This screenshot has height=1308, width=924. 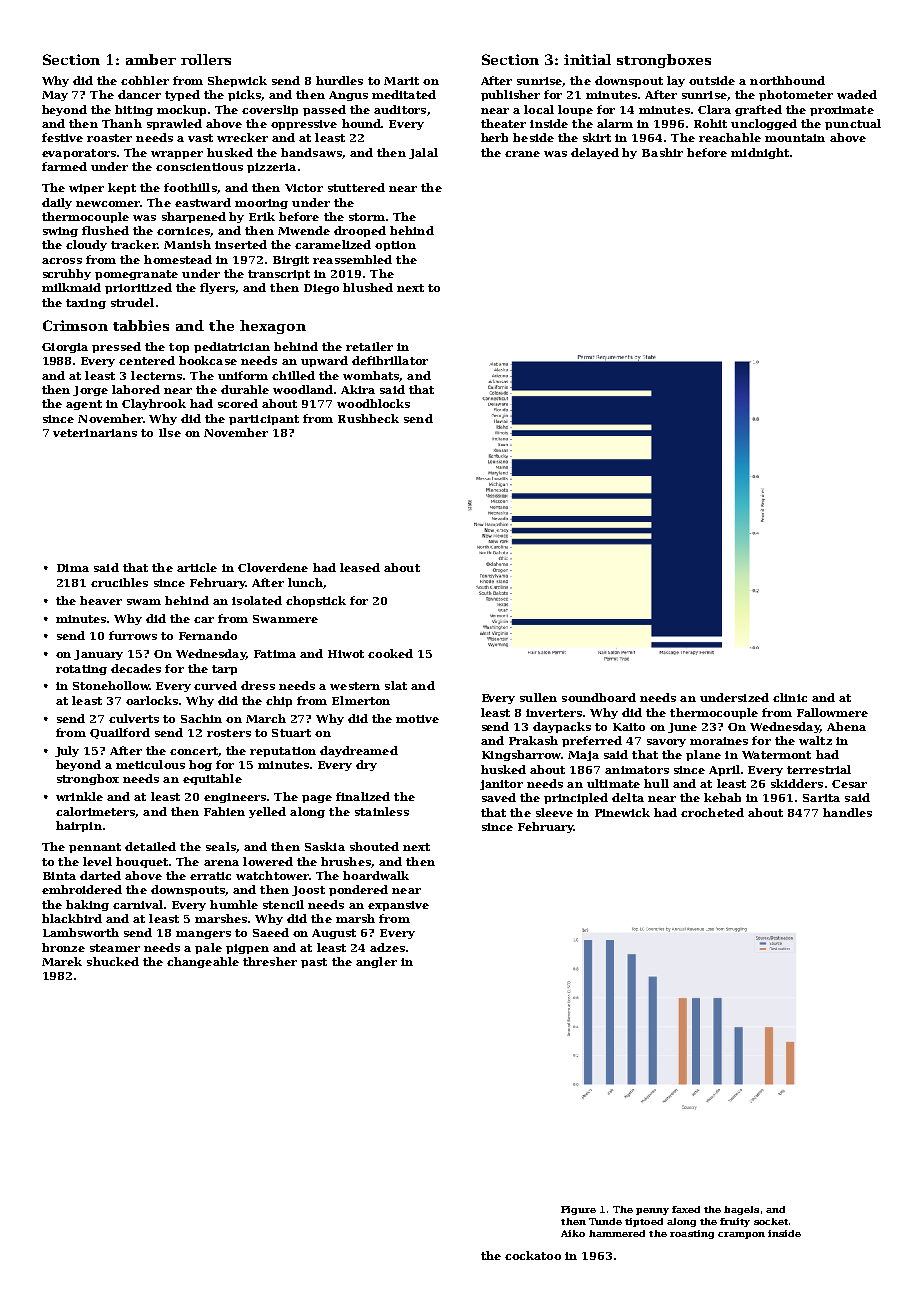 I want to click on amber, so click(x=151, y=59).
